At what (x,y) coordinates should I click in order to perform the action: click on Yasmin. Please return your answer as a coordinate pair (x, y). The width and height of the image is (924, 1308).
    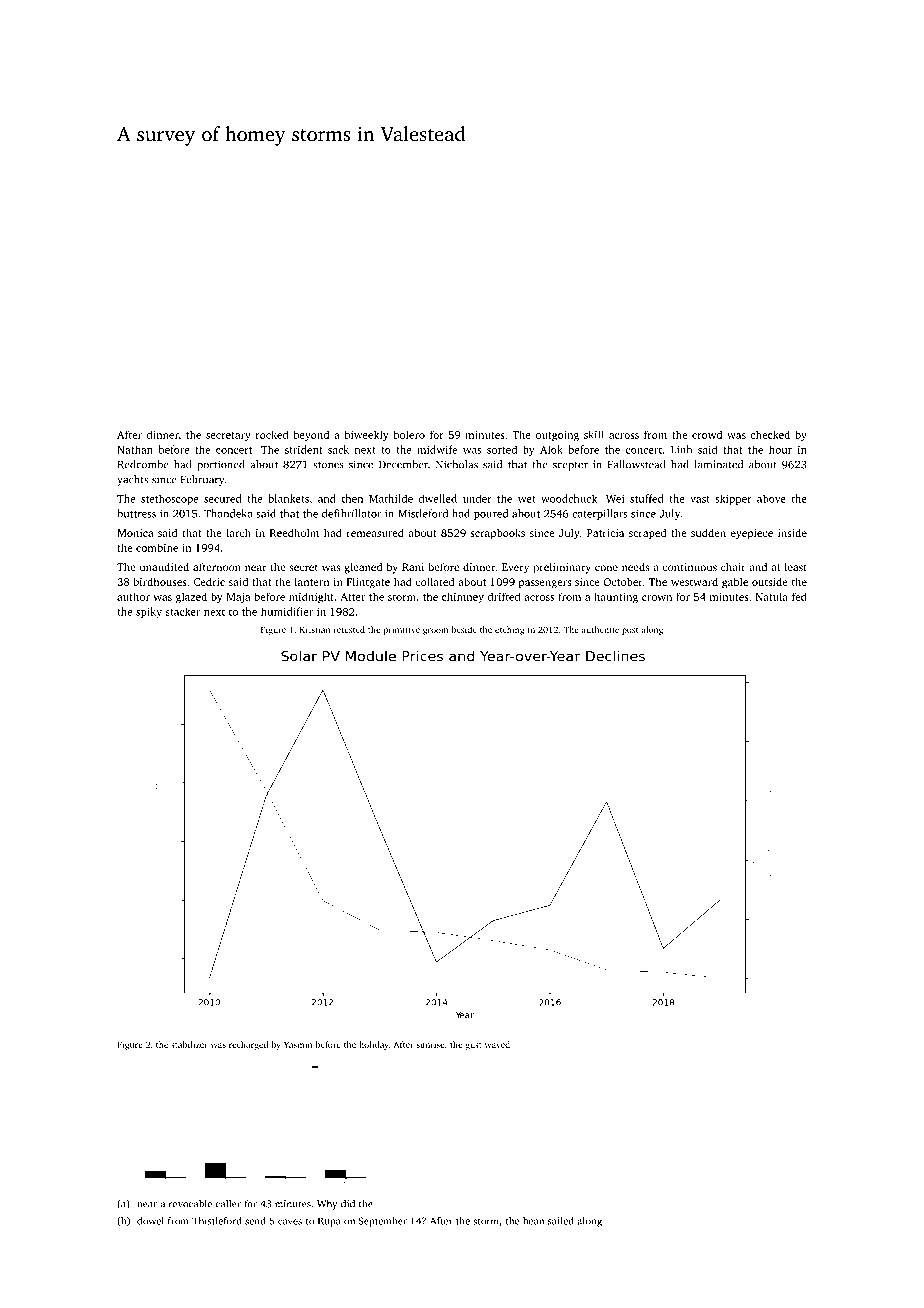
    Looking at the image, I should click on (298, 1044).
